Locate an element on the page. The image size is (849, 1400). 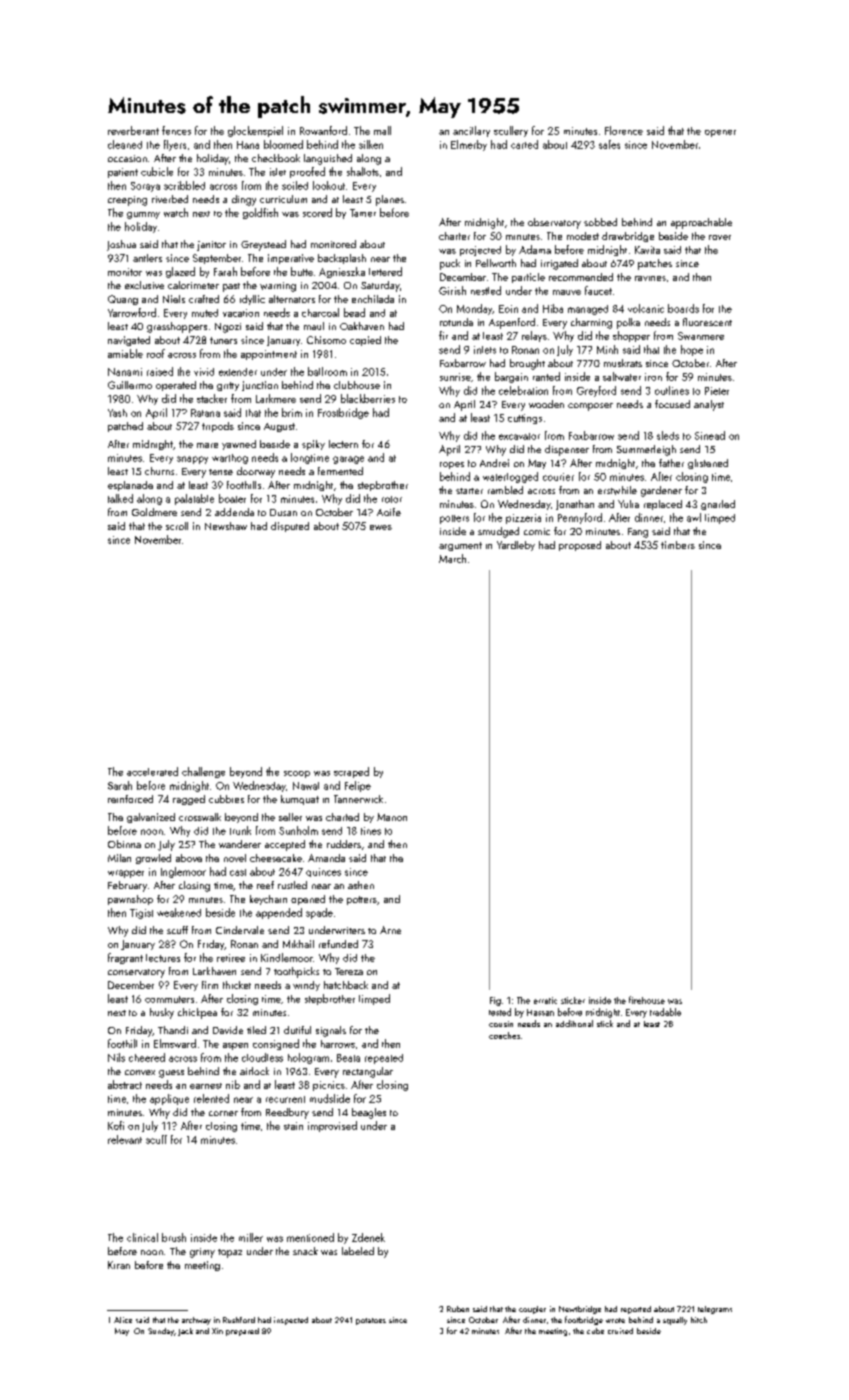
challenge is located at coordinates (203, 772).
